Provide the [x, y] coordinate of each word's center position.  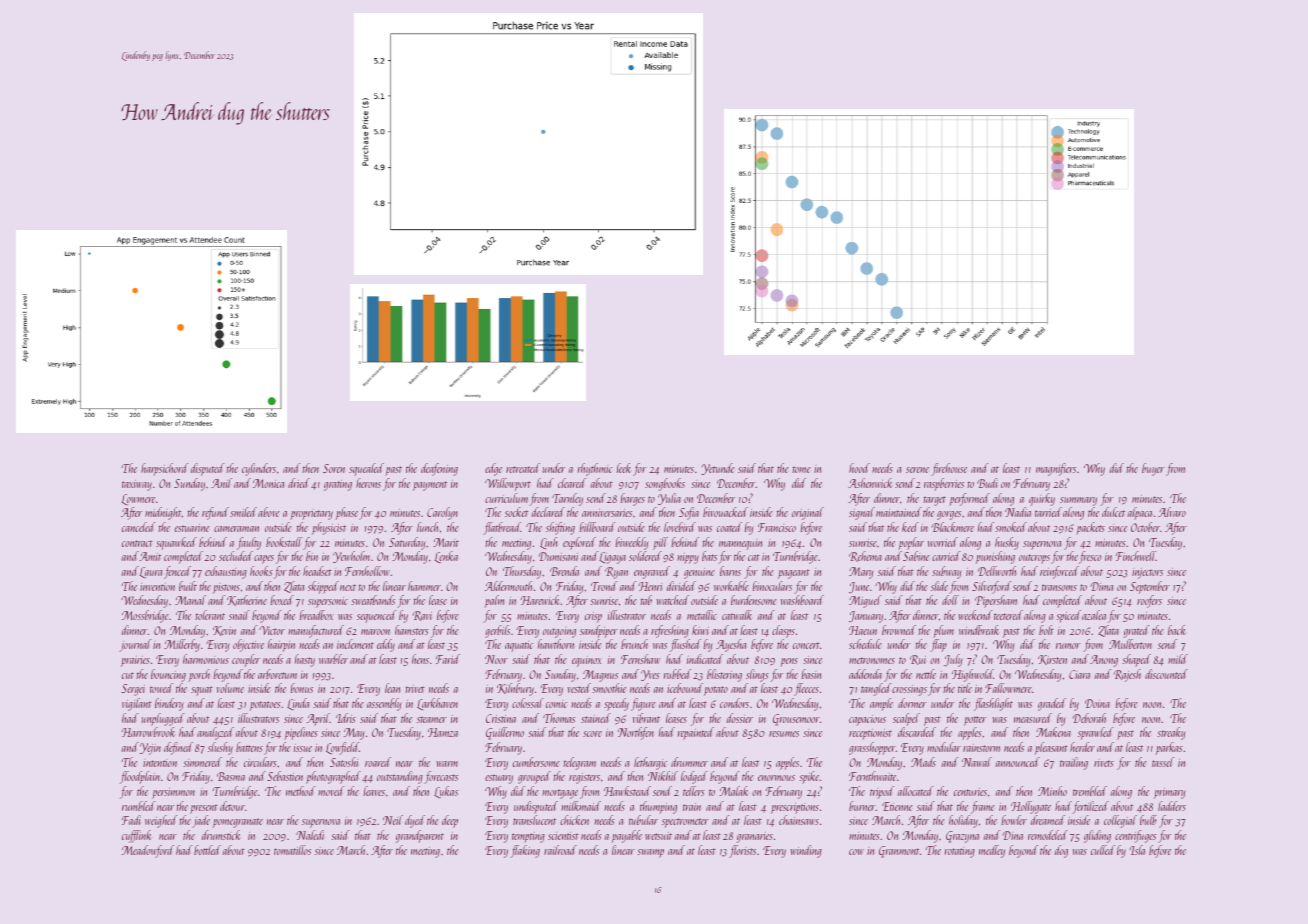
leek [624, 468]
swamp [650, 853]
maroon [375, 632]
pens [789, 662]
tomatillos [292, 850]
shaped [1136, 660]
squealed [366, 469]
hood [859, 468]
